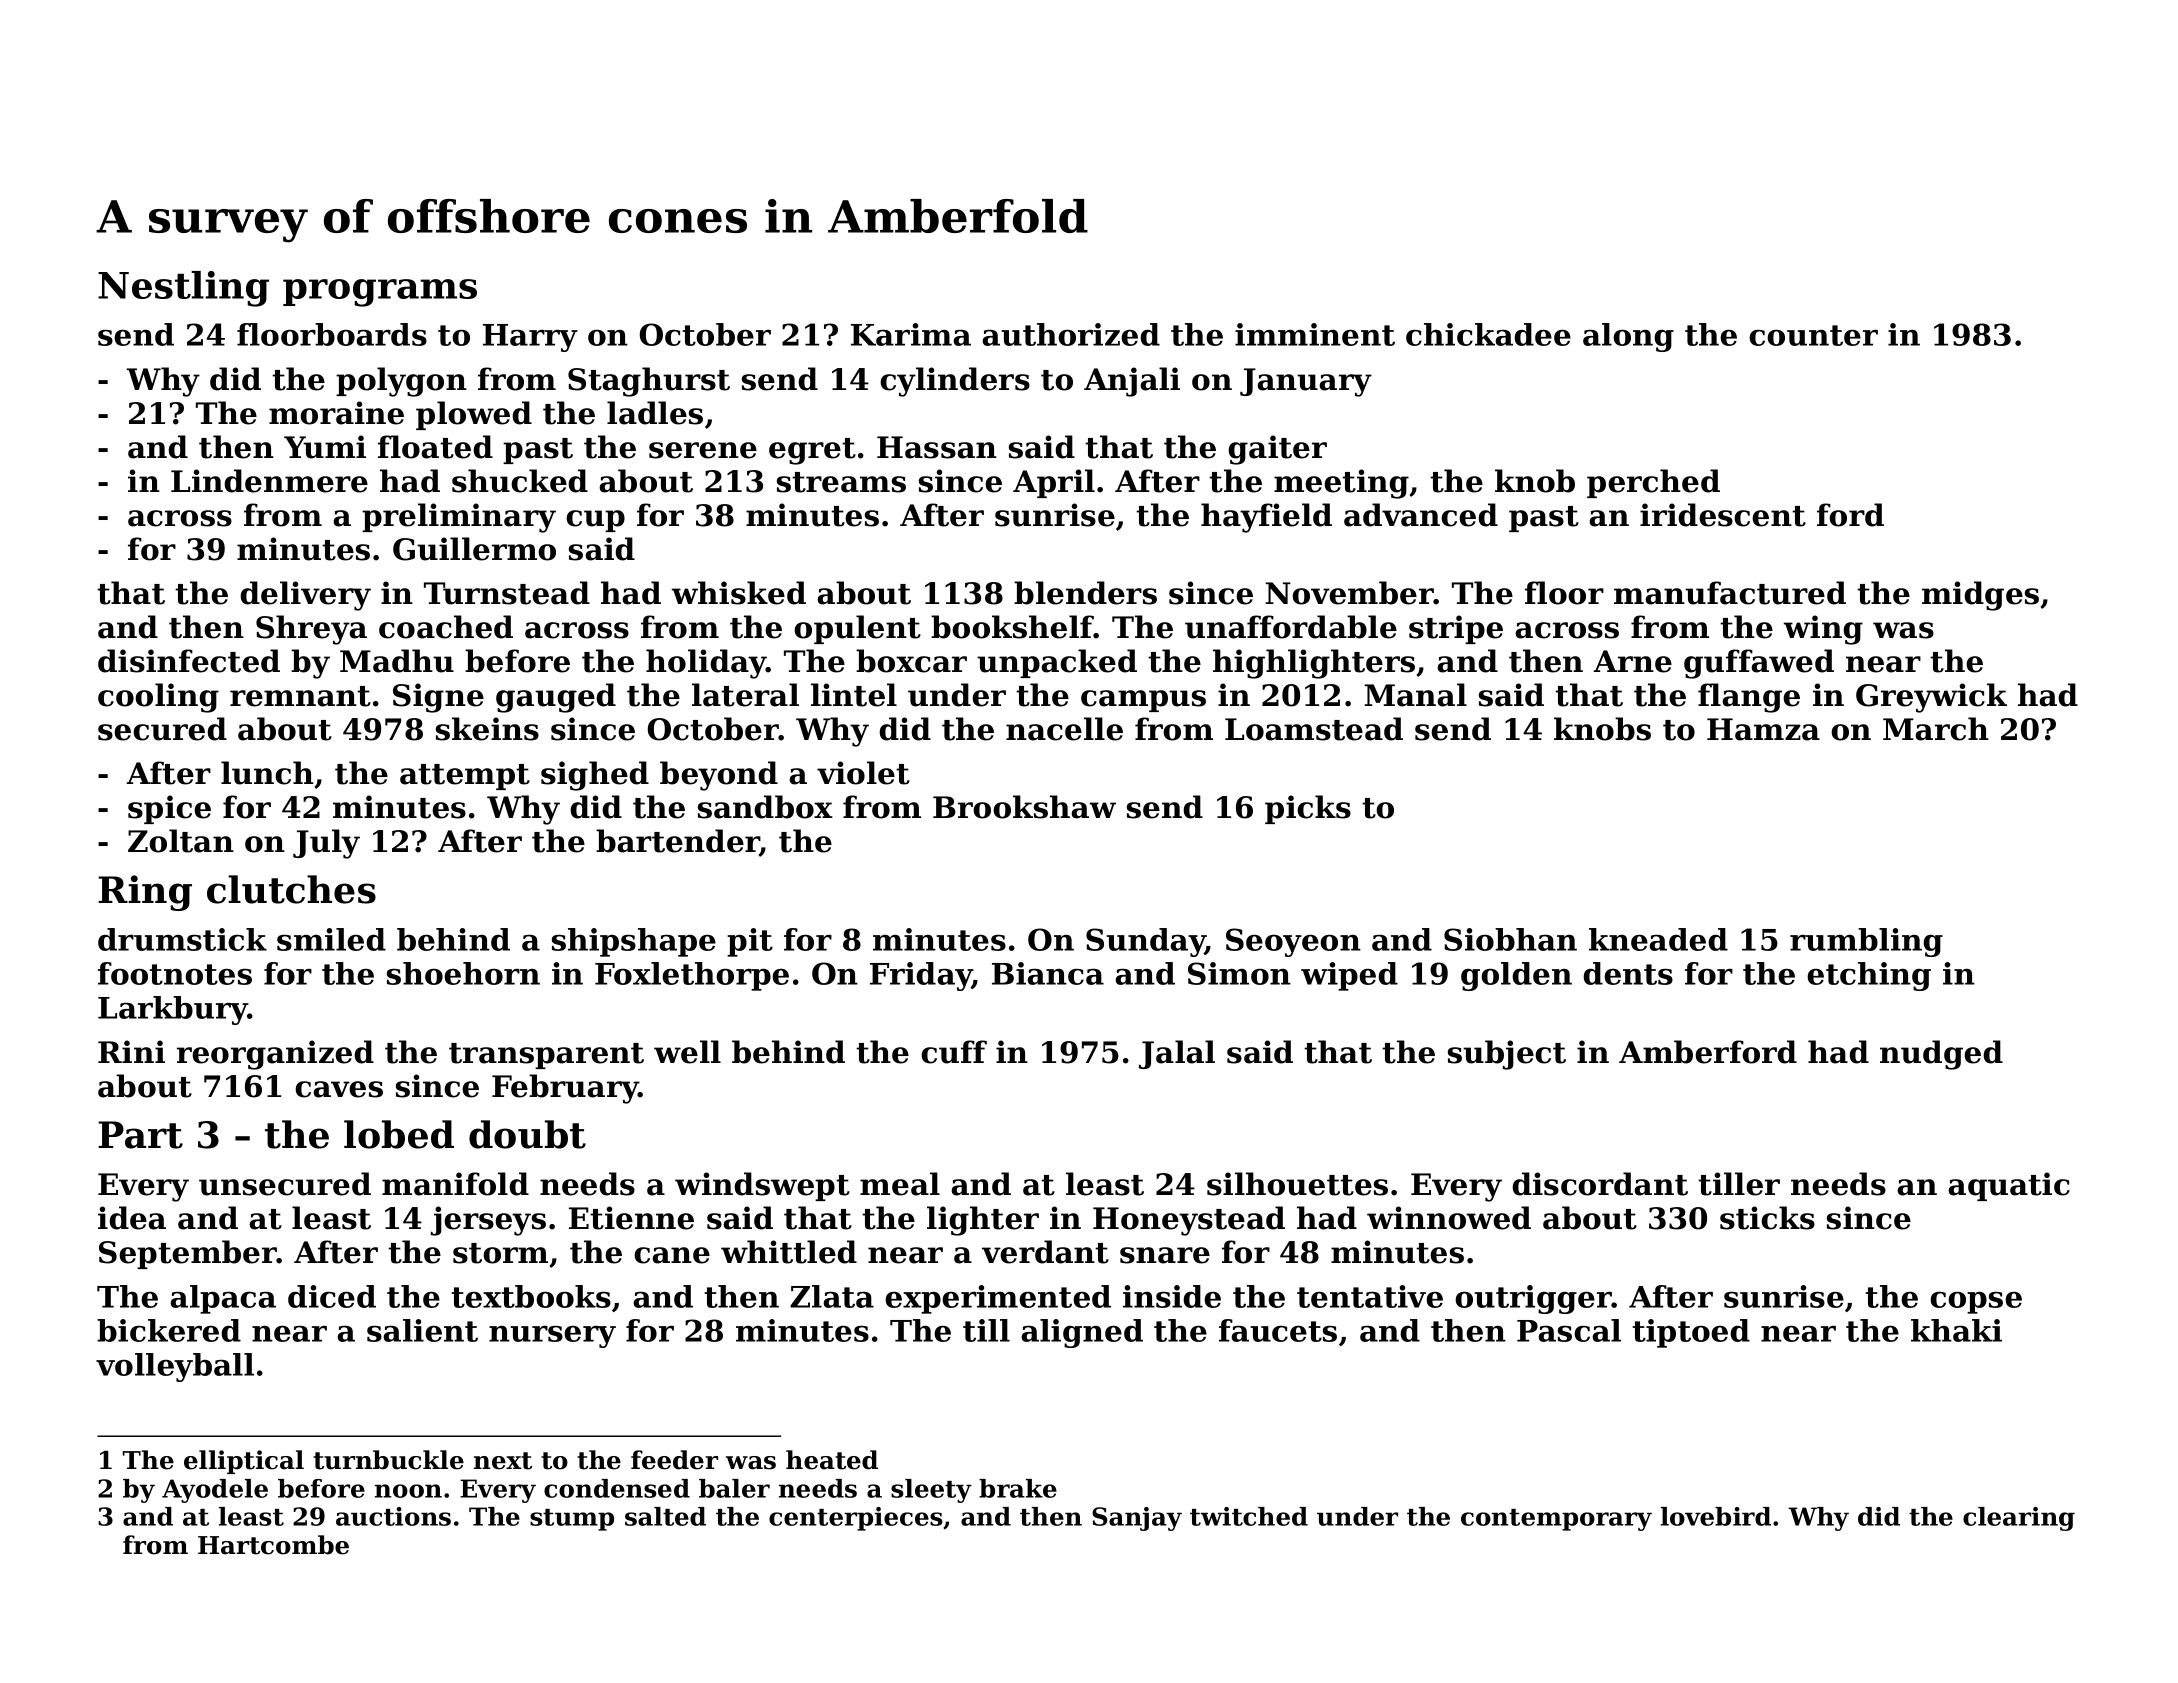 The height and width of the screenshot is (1683, 2178). Describe the element at coordinates (267, 773) in the screenshot. I see `lunch` at that location.
